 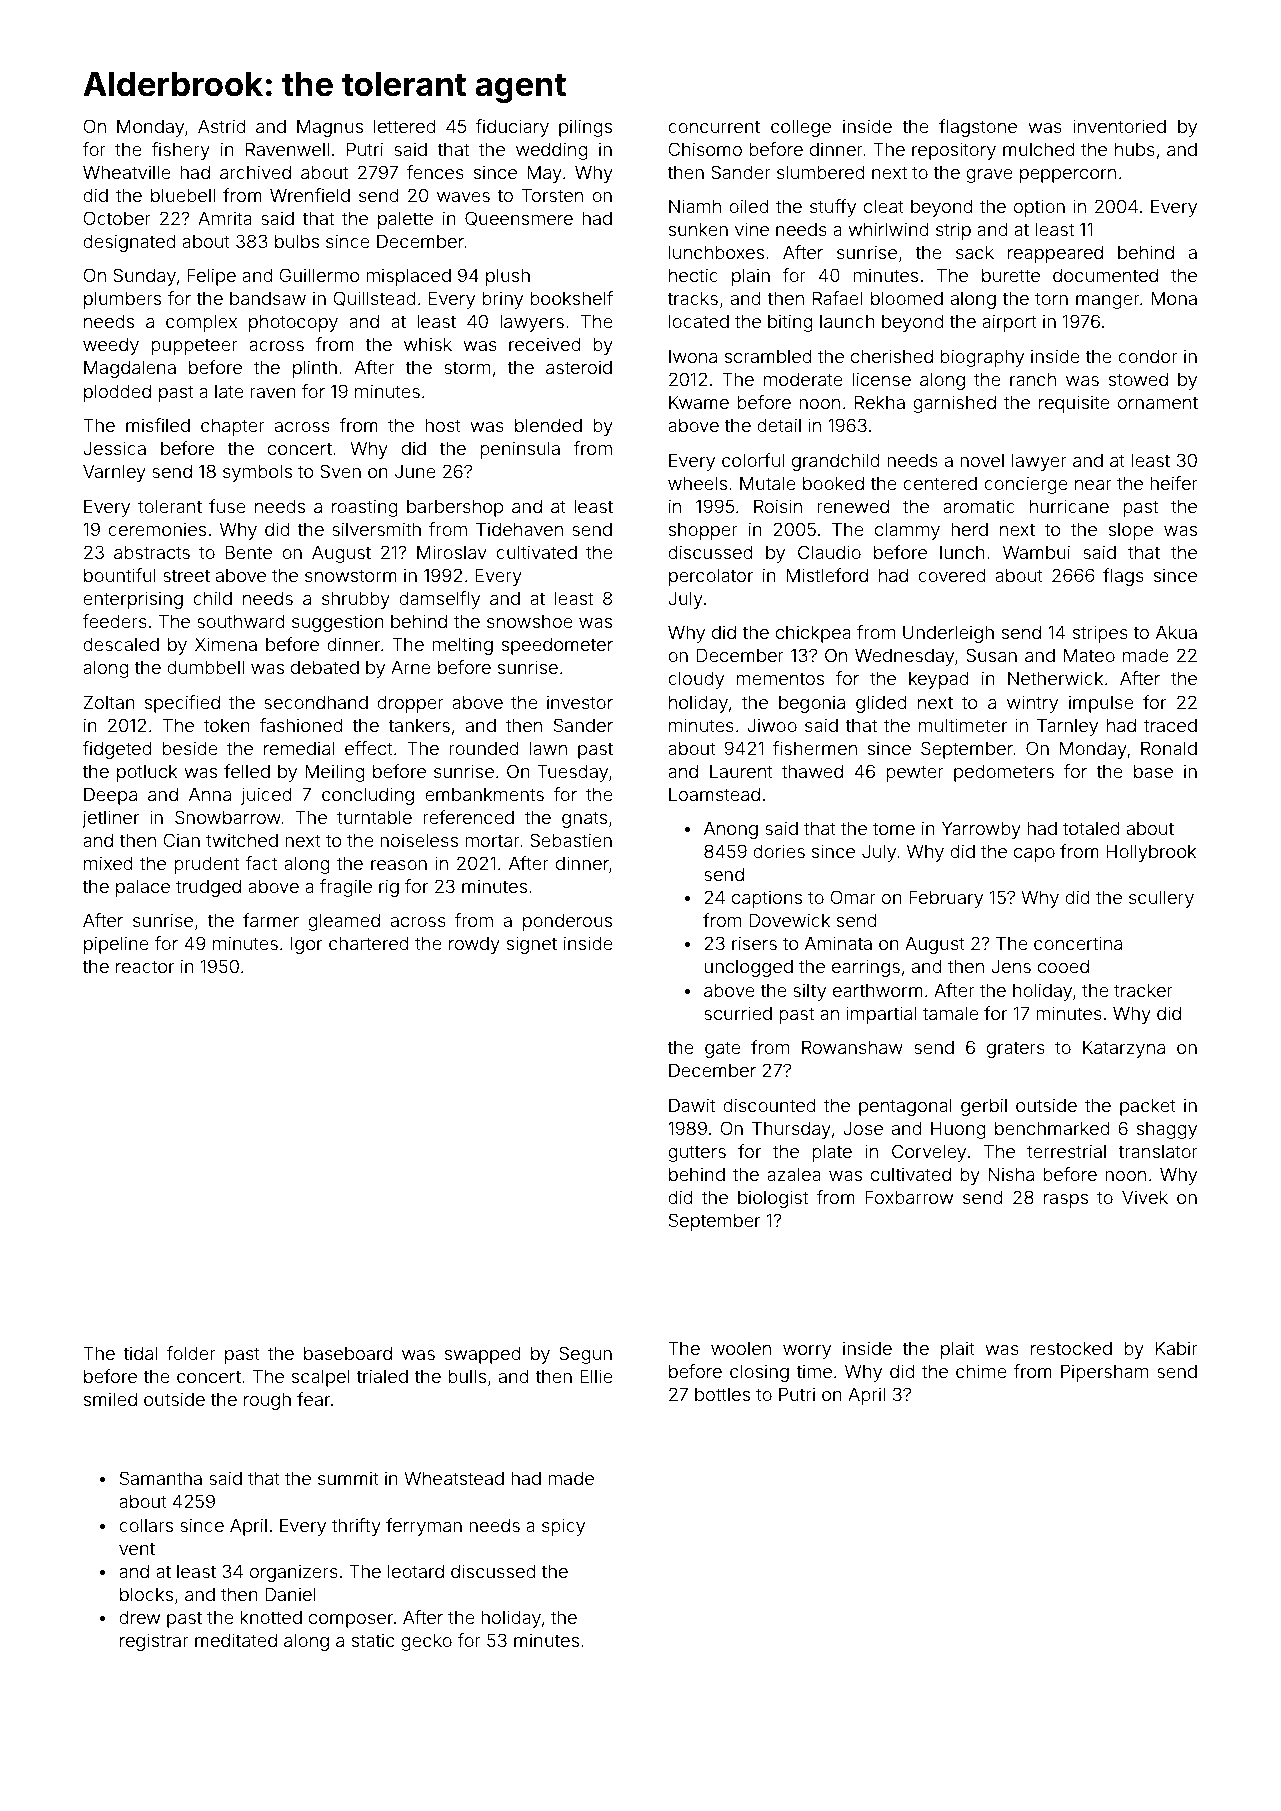 I want to click on near, so click(x=1093, y=485).
